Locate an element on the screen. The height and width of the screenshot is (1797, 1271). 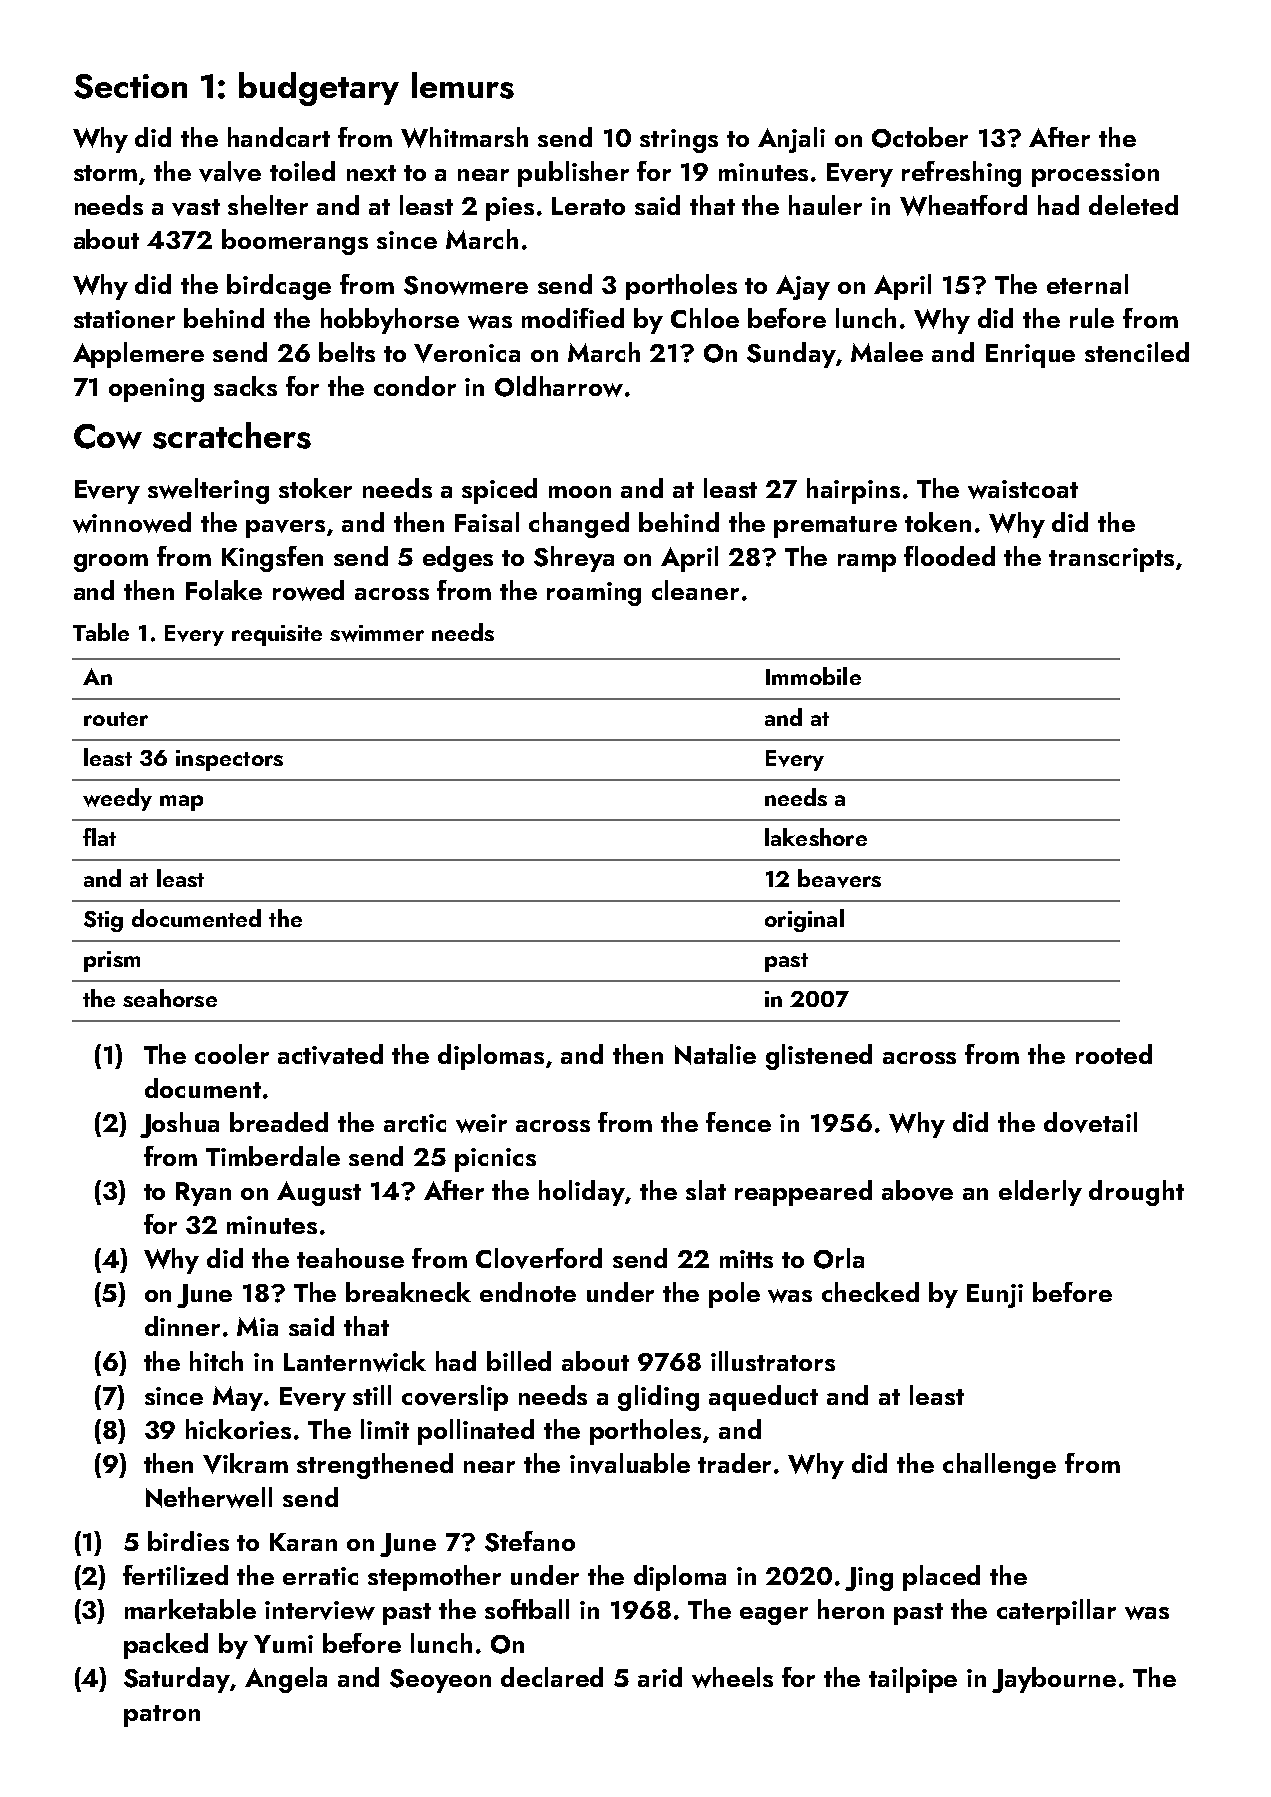
lemurs is located at coordinates (463, 85).
